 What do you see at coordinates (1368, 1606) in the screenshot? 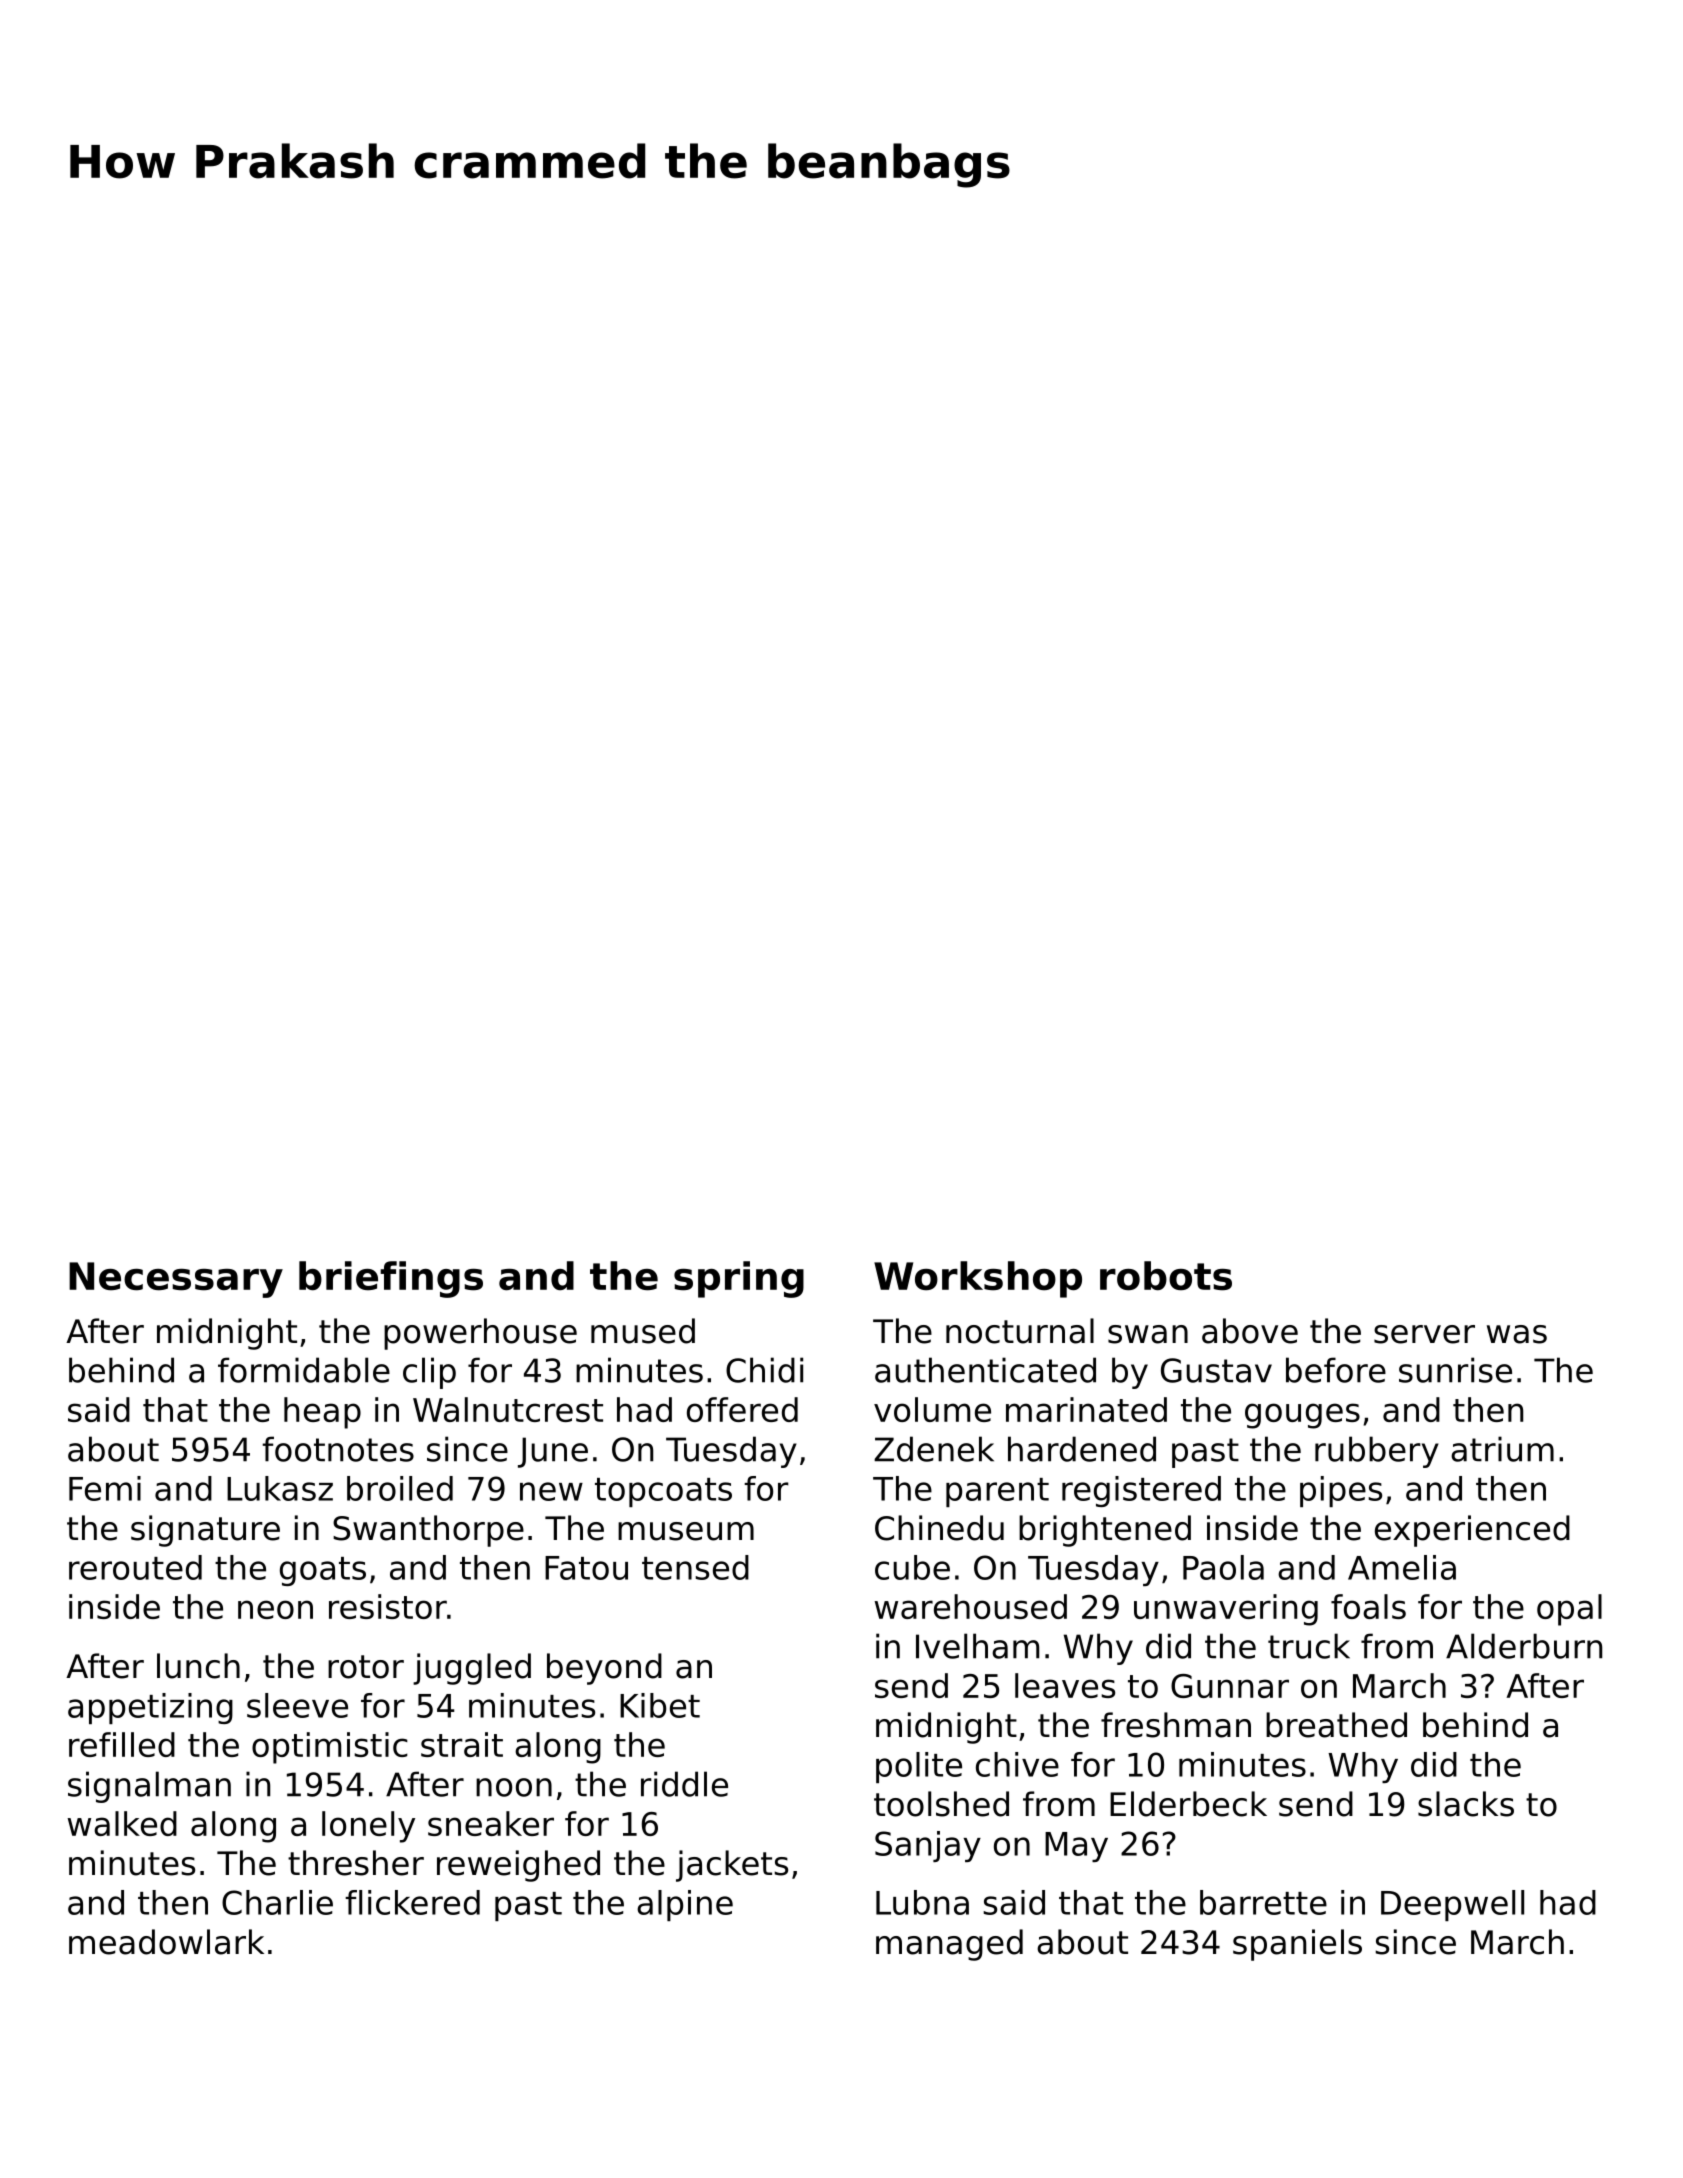
I see `foals` at bounding box center [1368, 1606].
